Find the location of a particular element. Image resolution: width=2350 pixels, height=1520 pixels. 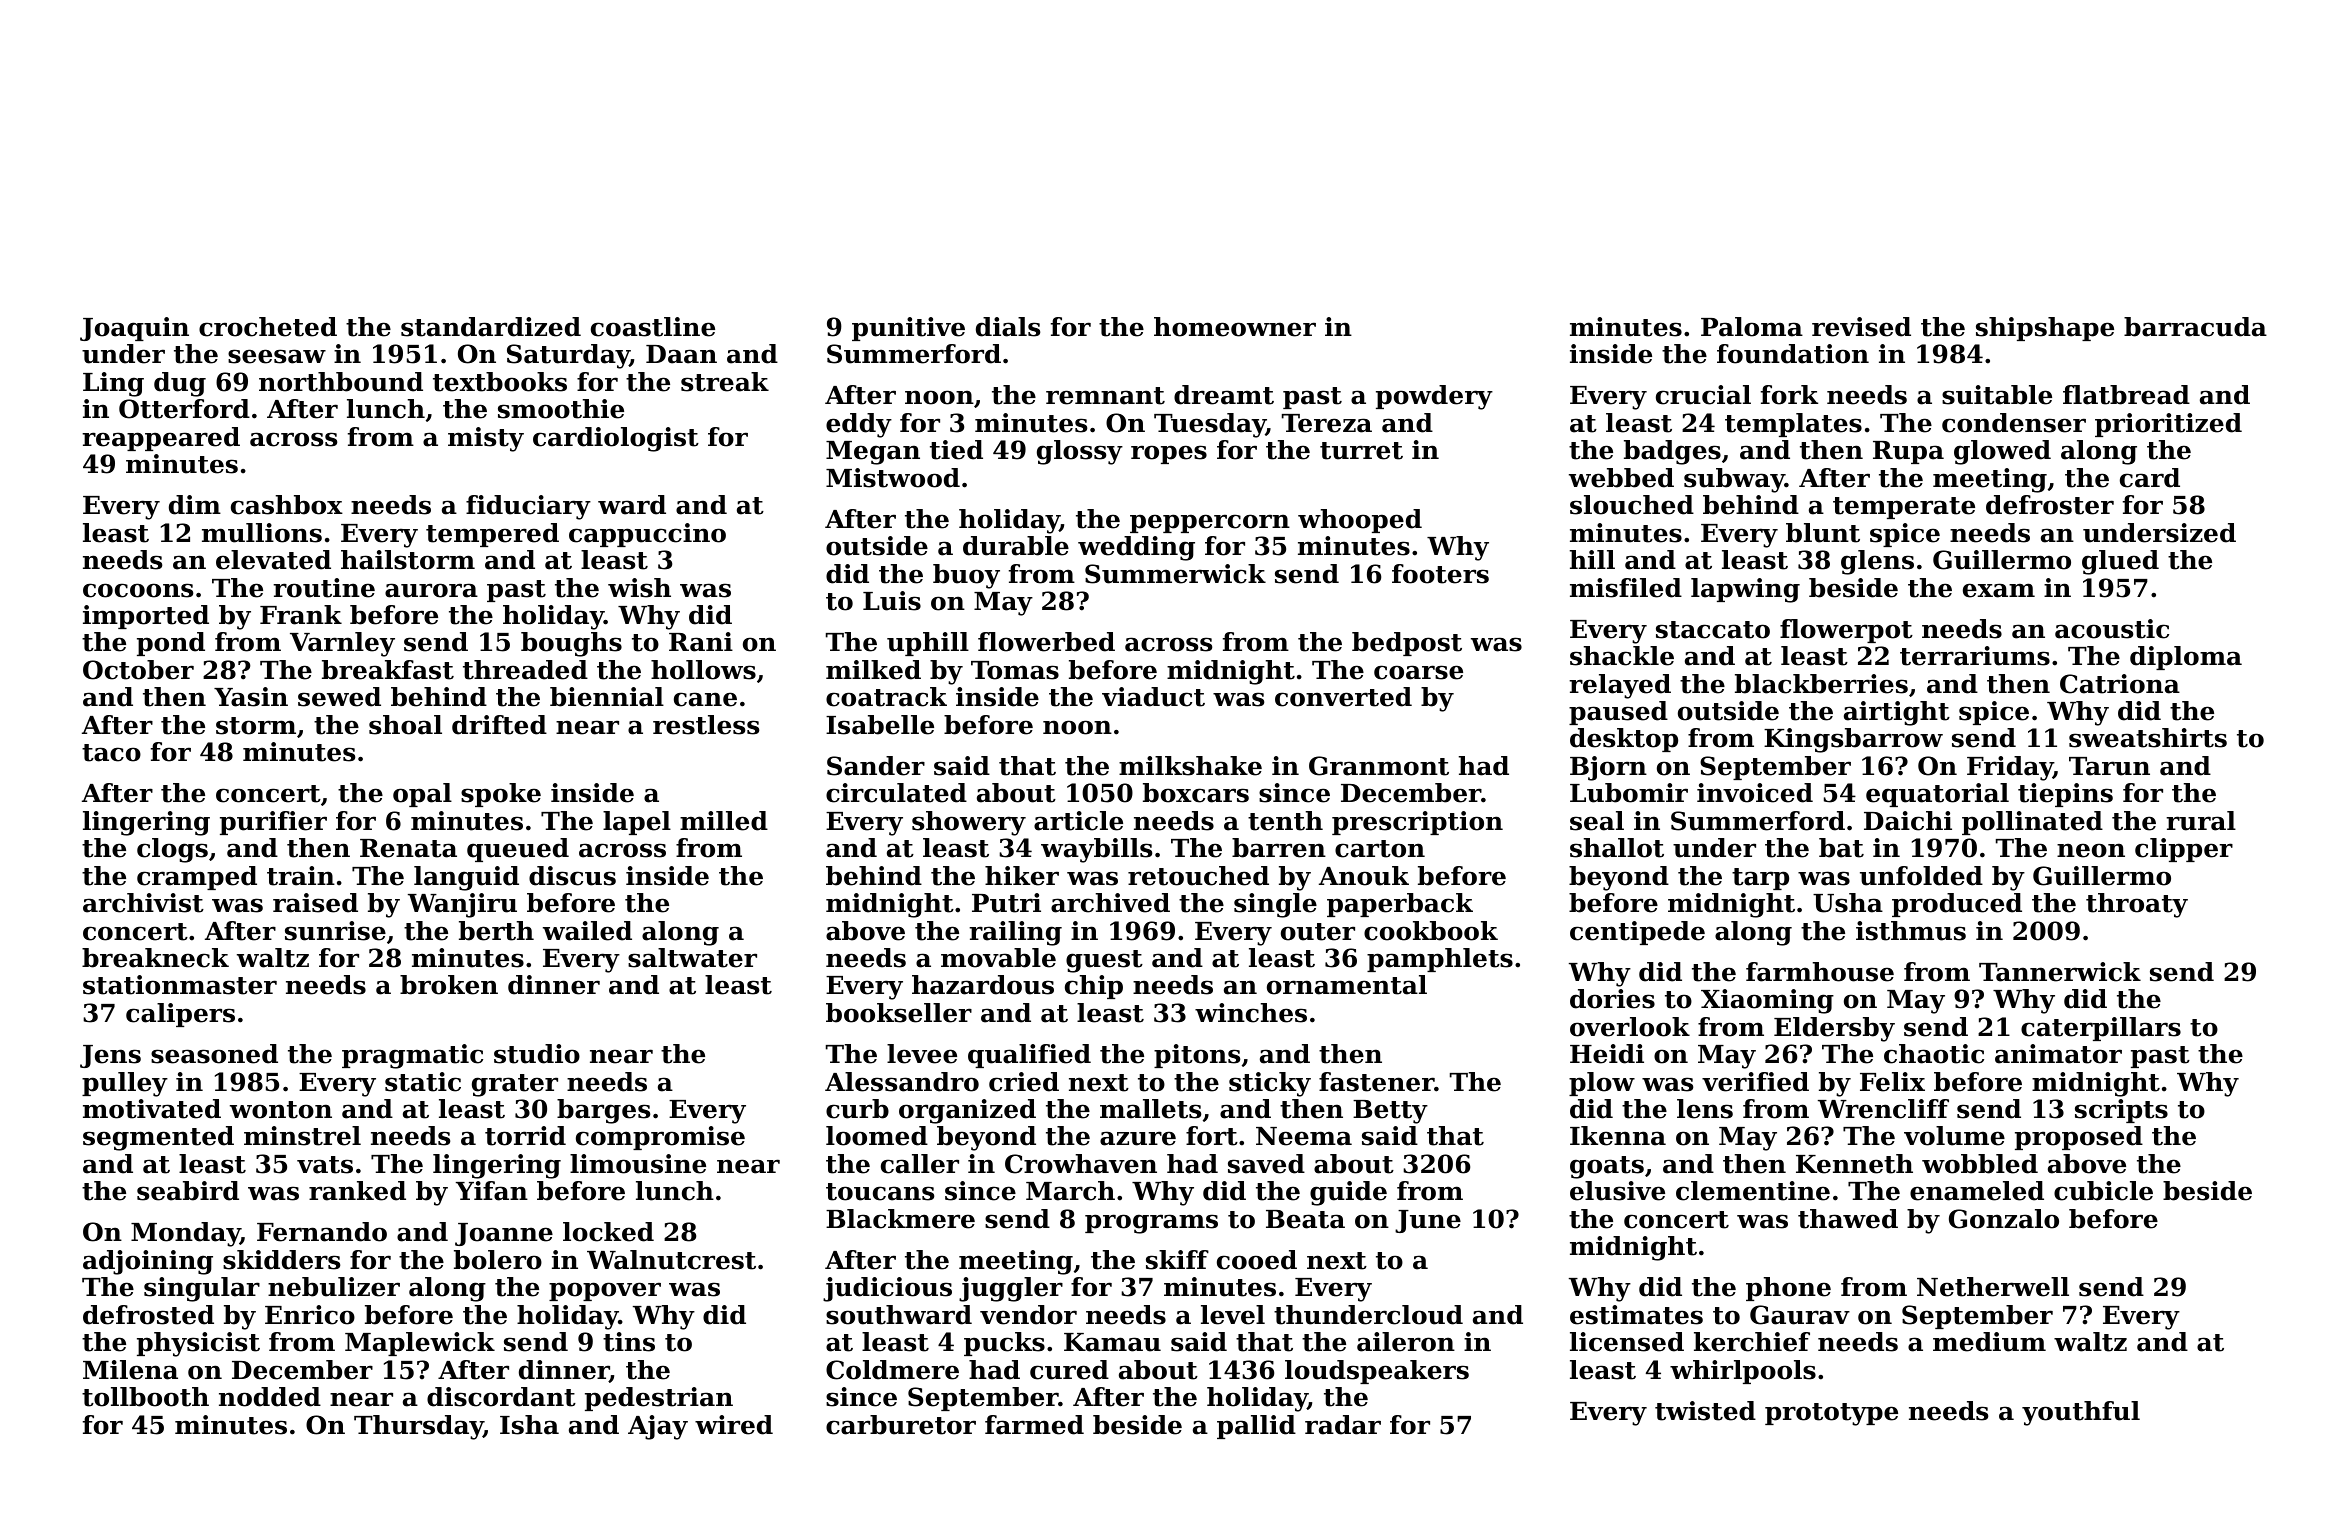

grater is located at coordinates (515, 1085).
